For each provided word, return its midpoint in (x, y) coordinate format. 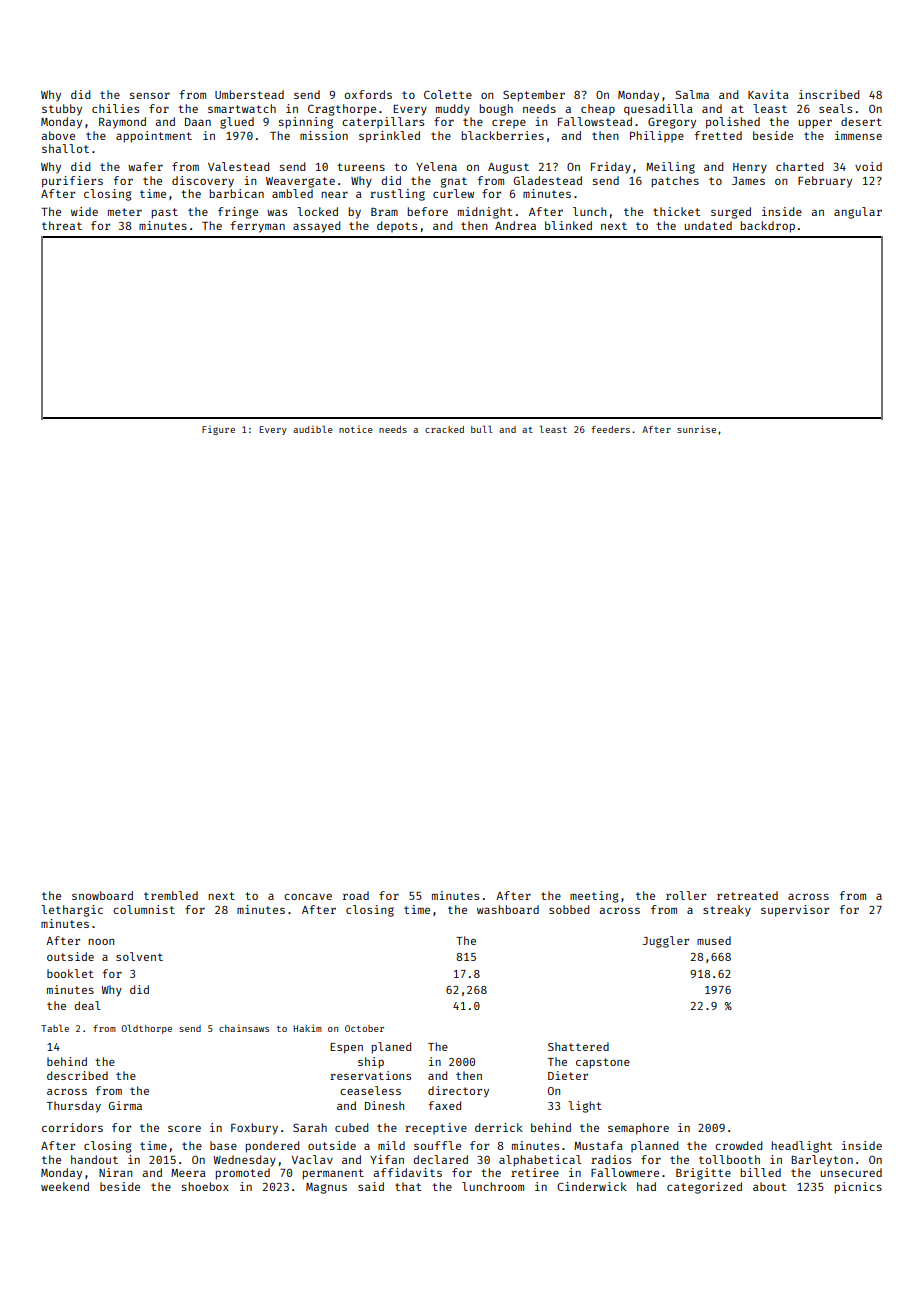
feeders (610, 429)
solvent (139, 956)
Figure (218, 430)
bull (482, 429)
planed (391, 1048)
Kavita (768, 94)
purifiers (72, 182)
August (508, 168)
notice (356, 429)
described (77, 1075)
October (364, 1028)
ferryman (258, 227)
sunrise (696, 429)
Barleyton (822, 1161)
